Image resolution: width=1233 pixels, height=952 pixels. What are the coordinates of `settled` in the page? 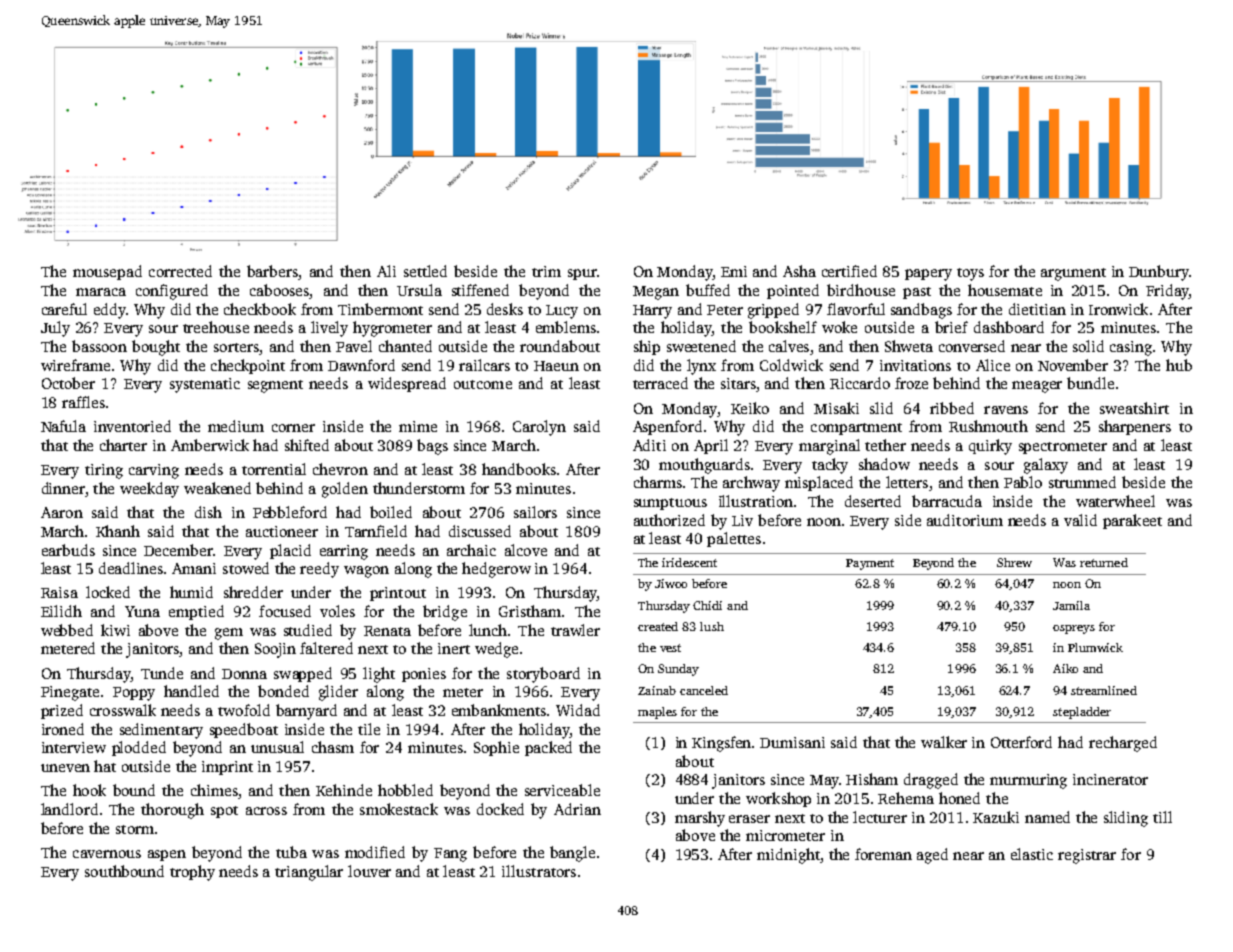 It's located at (425, 271).
